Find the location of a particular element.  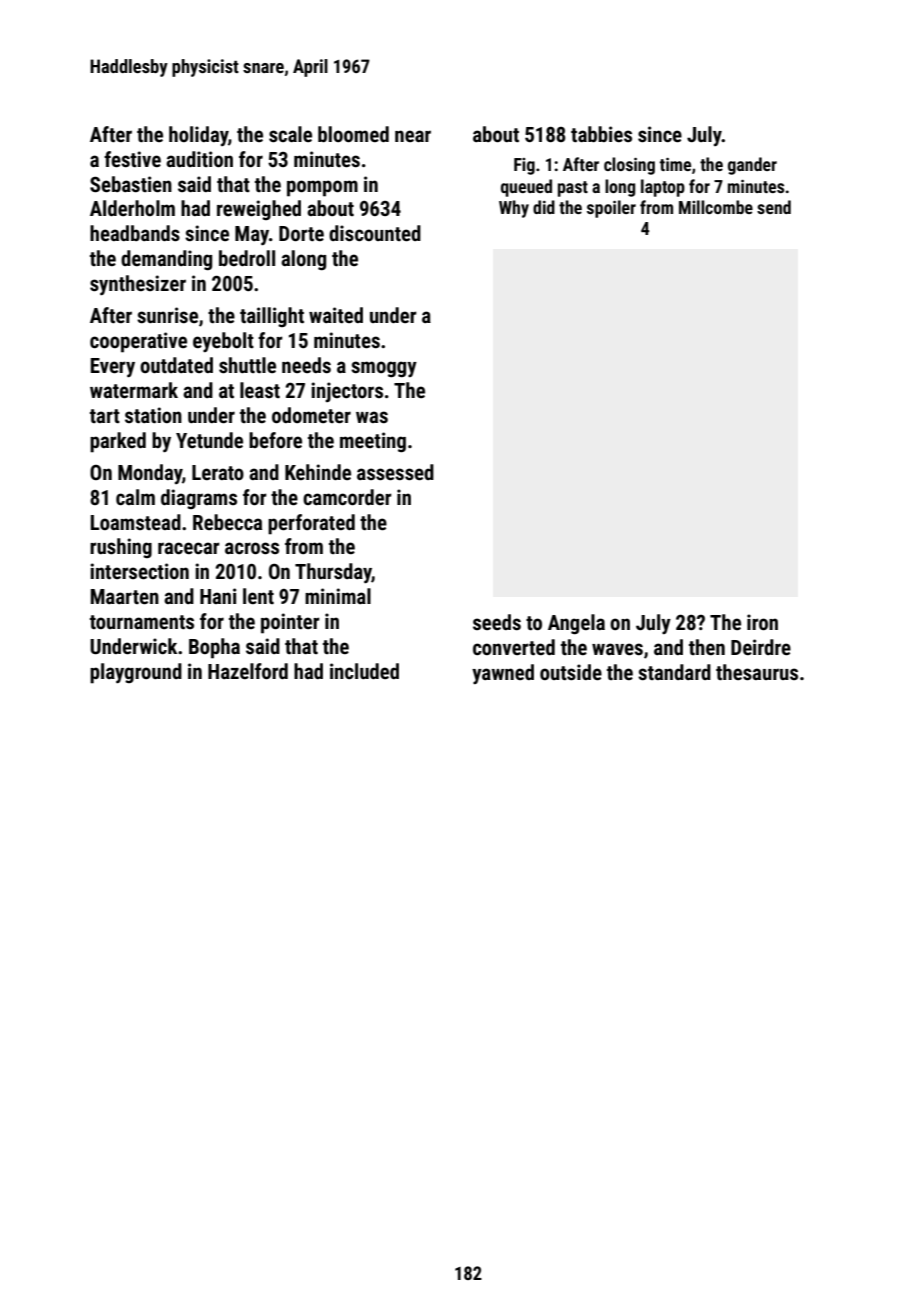

Millcombe is located at coordinates (716, 207).
